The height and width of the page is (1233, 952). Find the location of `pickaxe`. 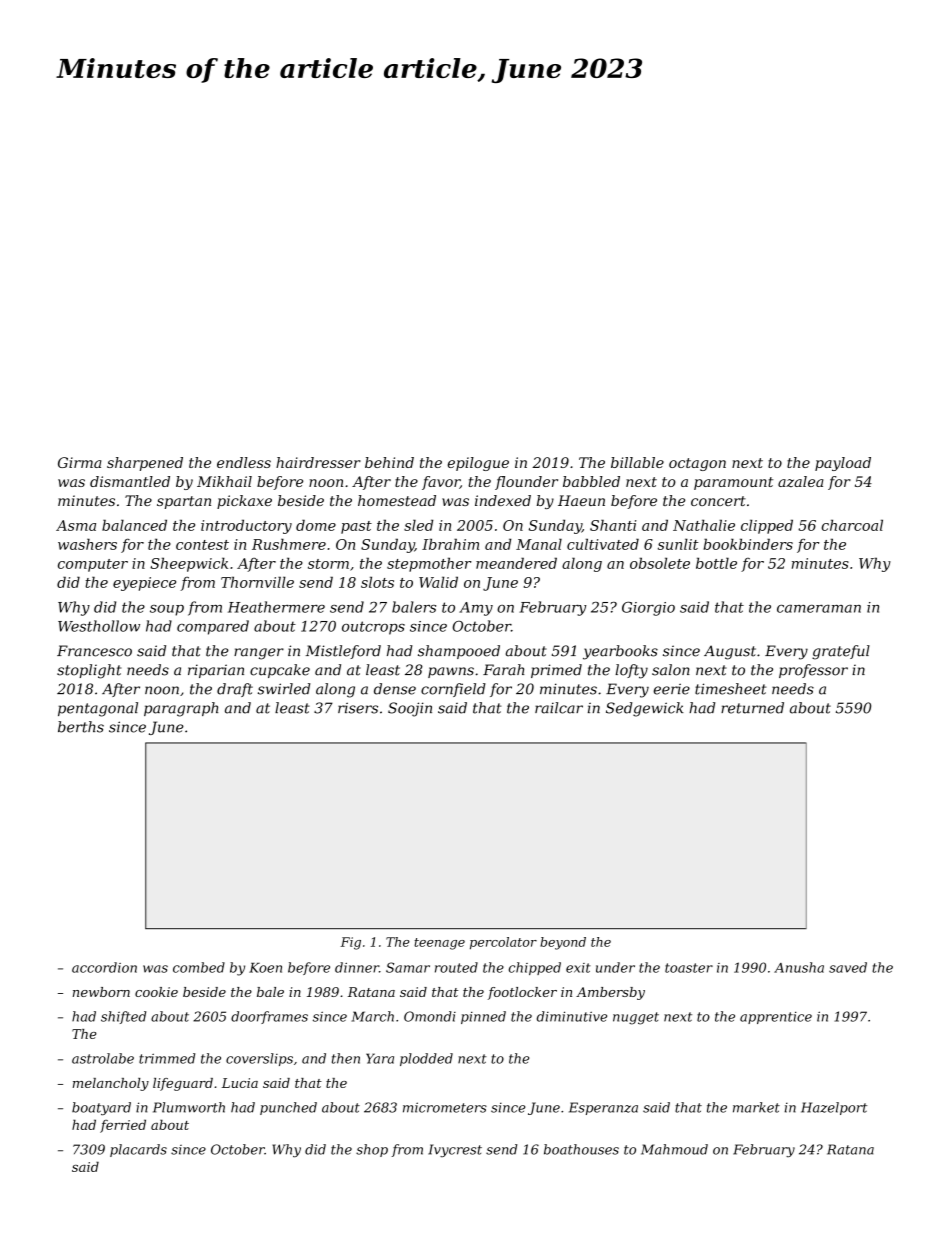

pickaxe is located at coordinates (244, 502).
